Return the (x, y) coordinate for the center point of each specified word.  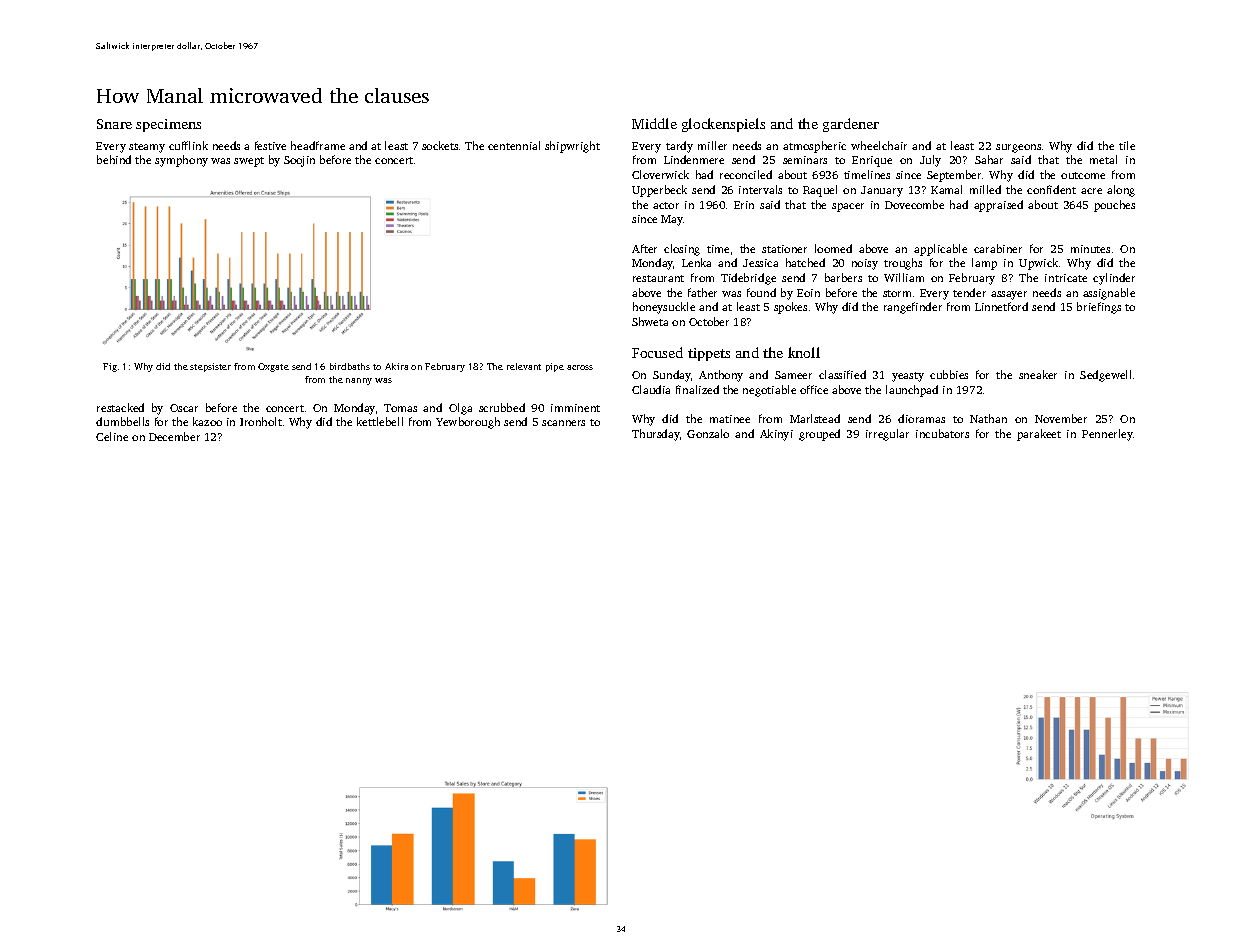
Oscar (184, 408)
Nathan (988, 418)
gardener (851, 125)
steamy (147, 148)
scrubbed (502, 407)
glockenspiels (723, 125)
